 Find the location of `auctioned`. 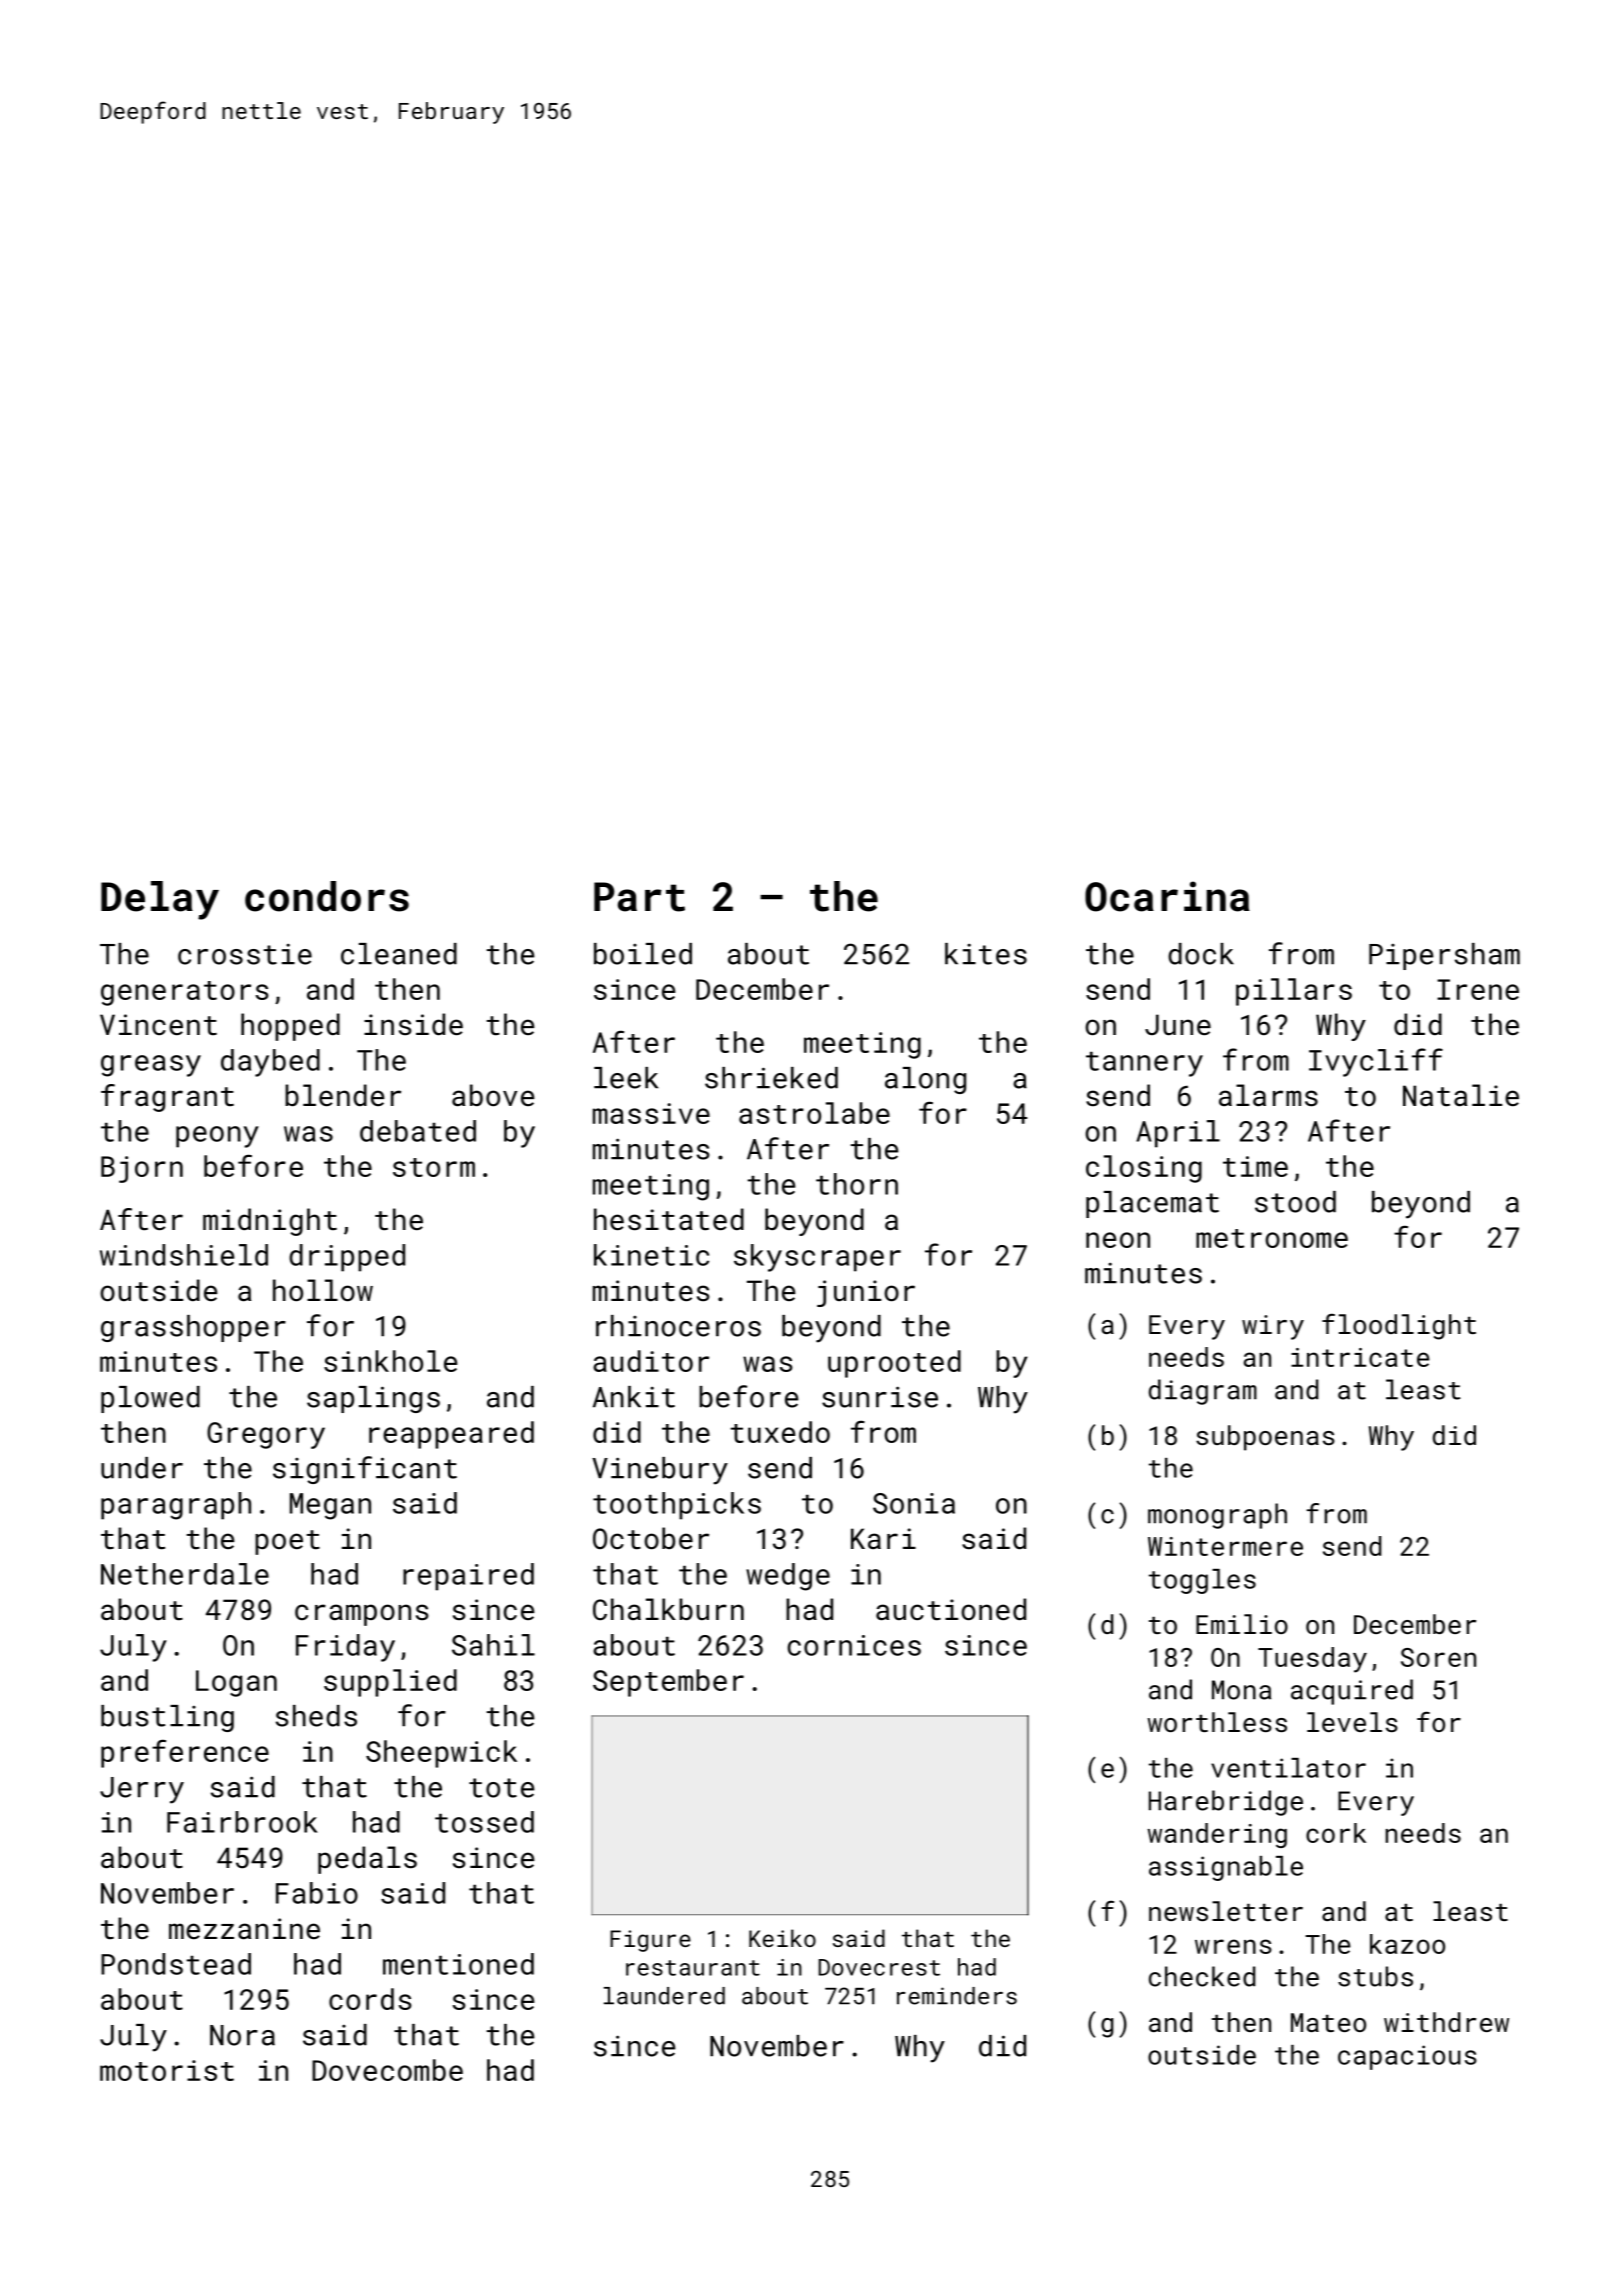

auctioned is located at coordinates (951, 1609).
